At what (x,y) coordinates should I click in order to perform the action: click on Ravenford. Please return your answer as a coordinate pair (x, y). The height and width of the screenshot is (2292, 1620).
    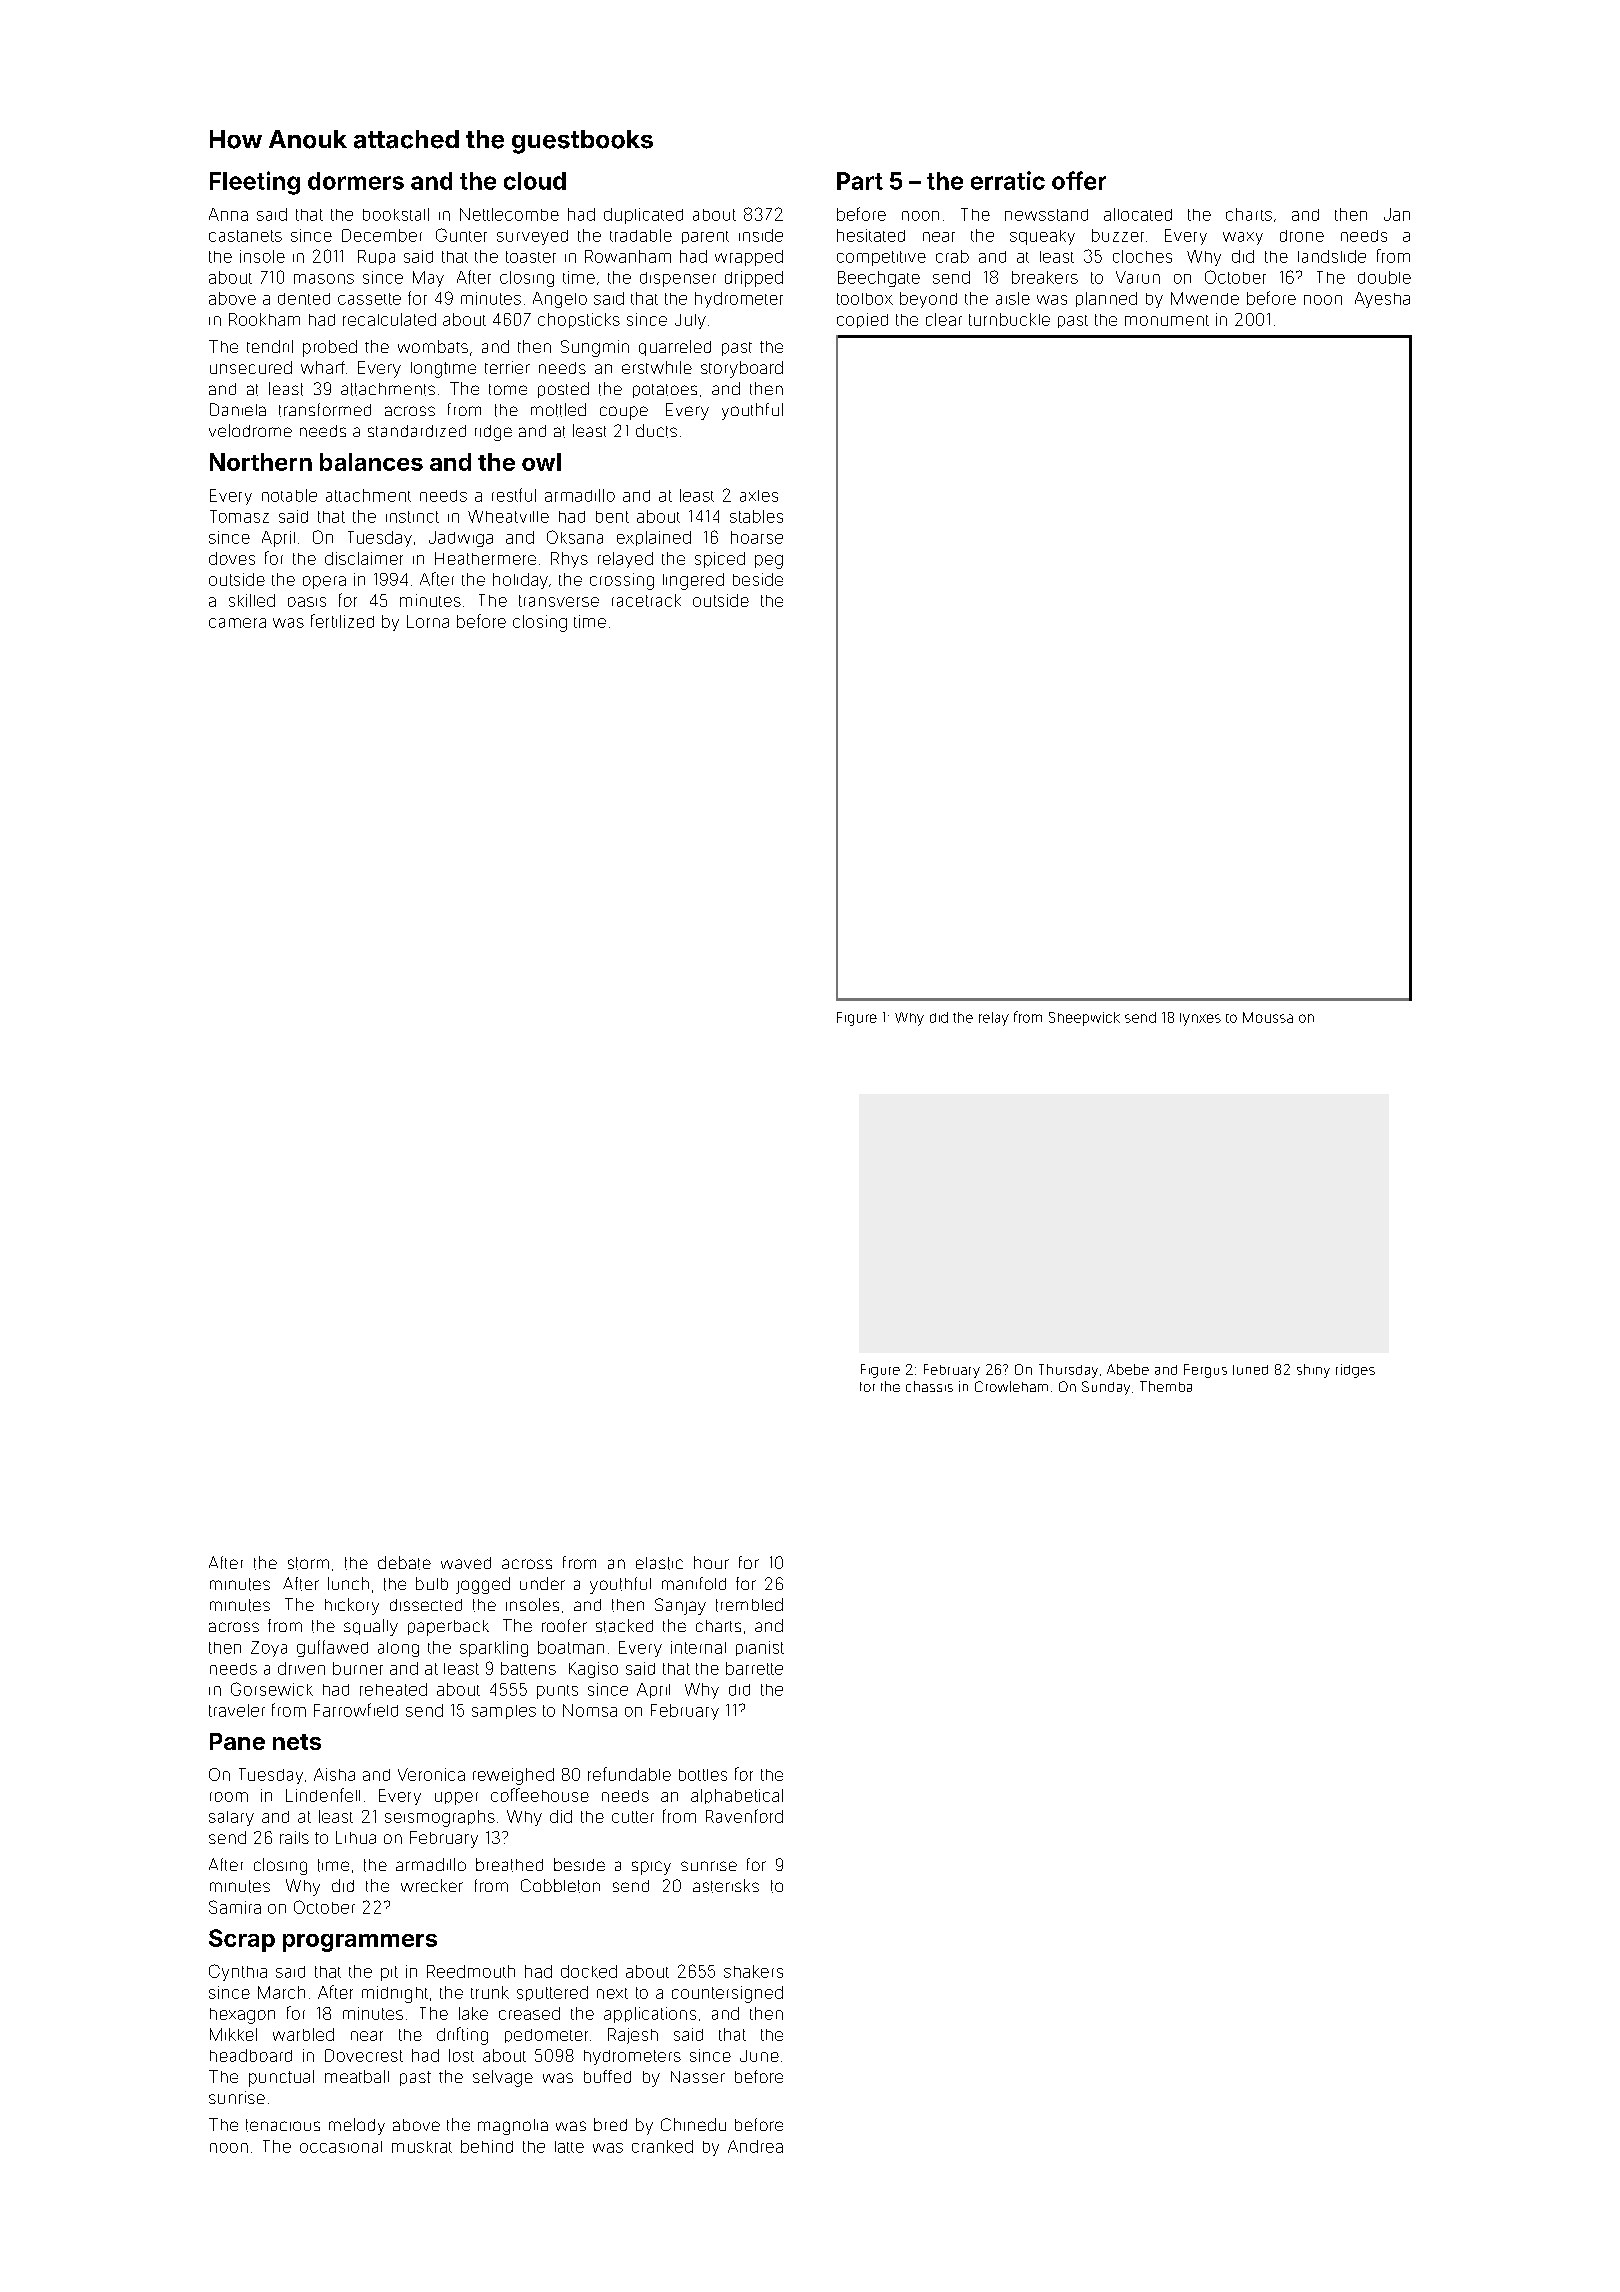
    Looking at the image, I should click on (744, 1816).
